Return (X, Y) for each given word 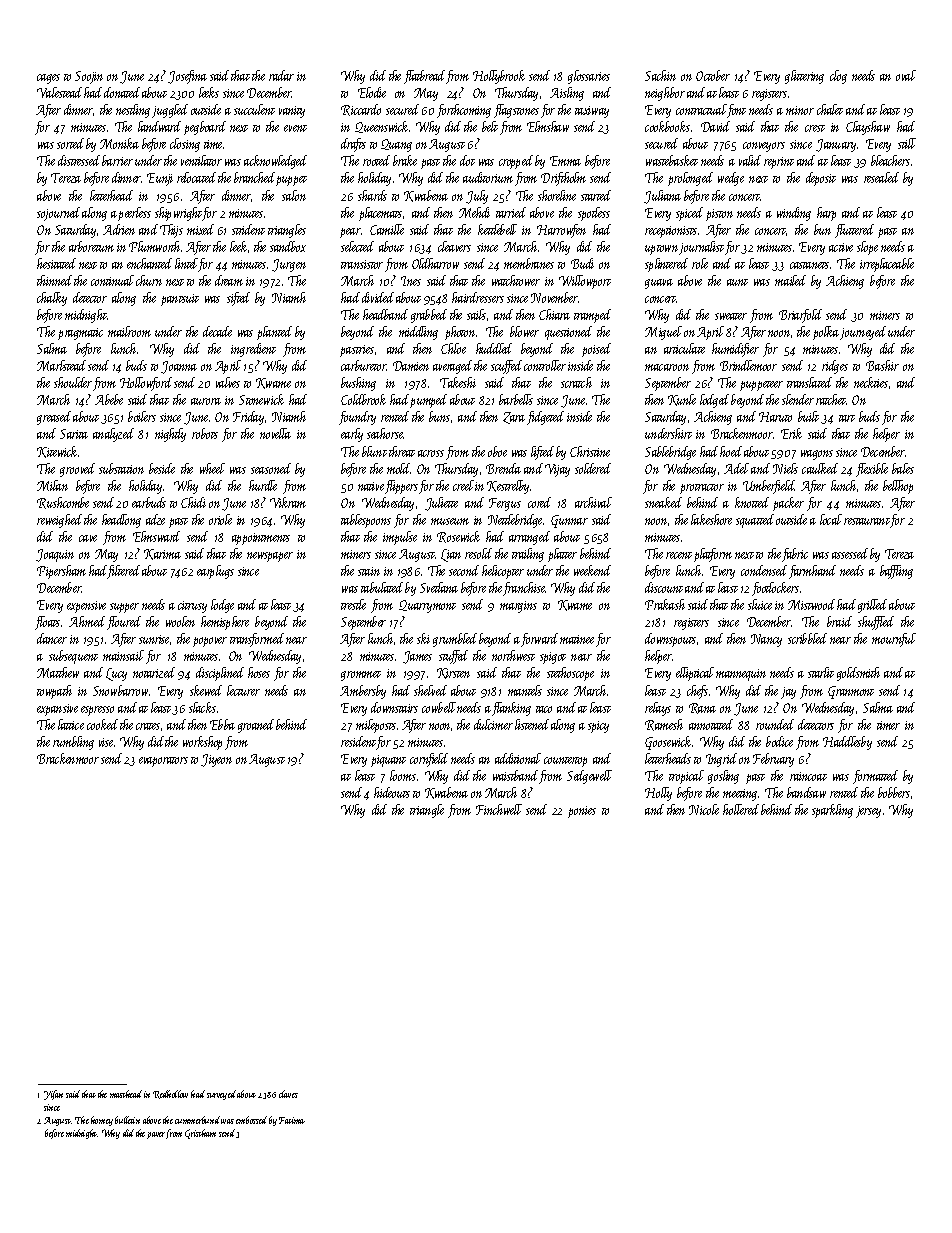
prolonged (690, 179)
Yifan (53, 1095)
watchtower (516, 280)
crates (148, 726)
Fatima (292, 1120)
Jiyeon (216, 760)
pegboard (205, 128)
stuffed (453, 657)
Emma (565, 161)
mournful (894, 640)
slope (867, 248)
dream (229, 280)
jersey (868, 812)
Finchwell (499, 809)
